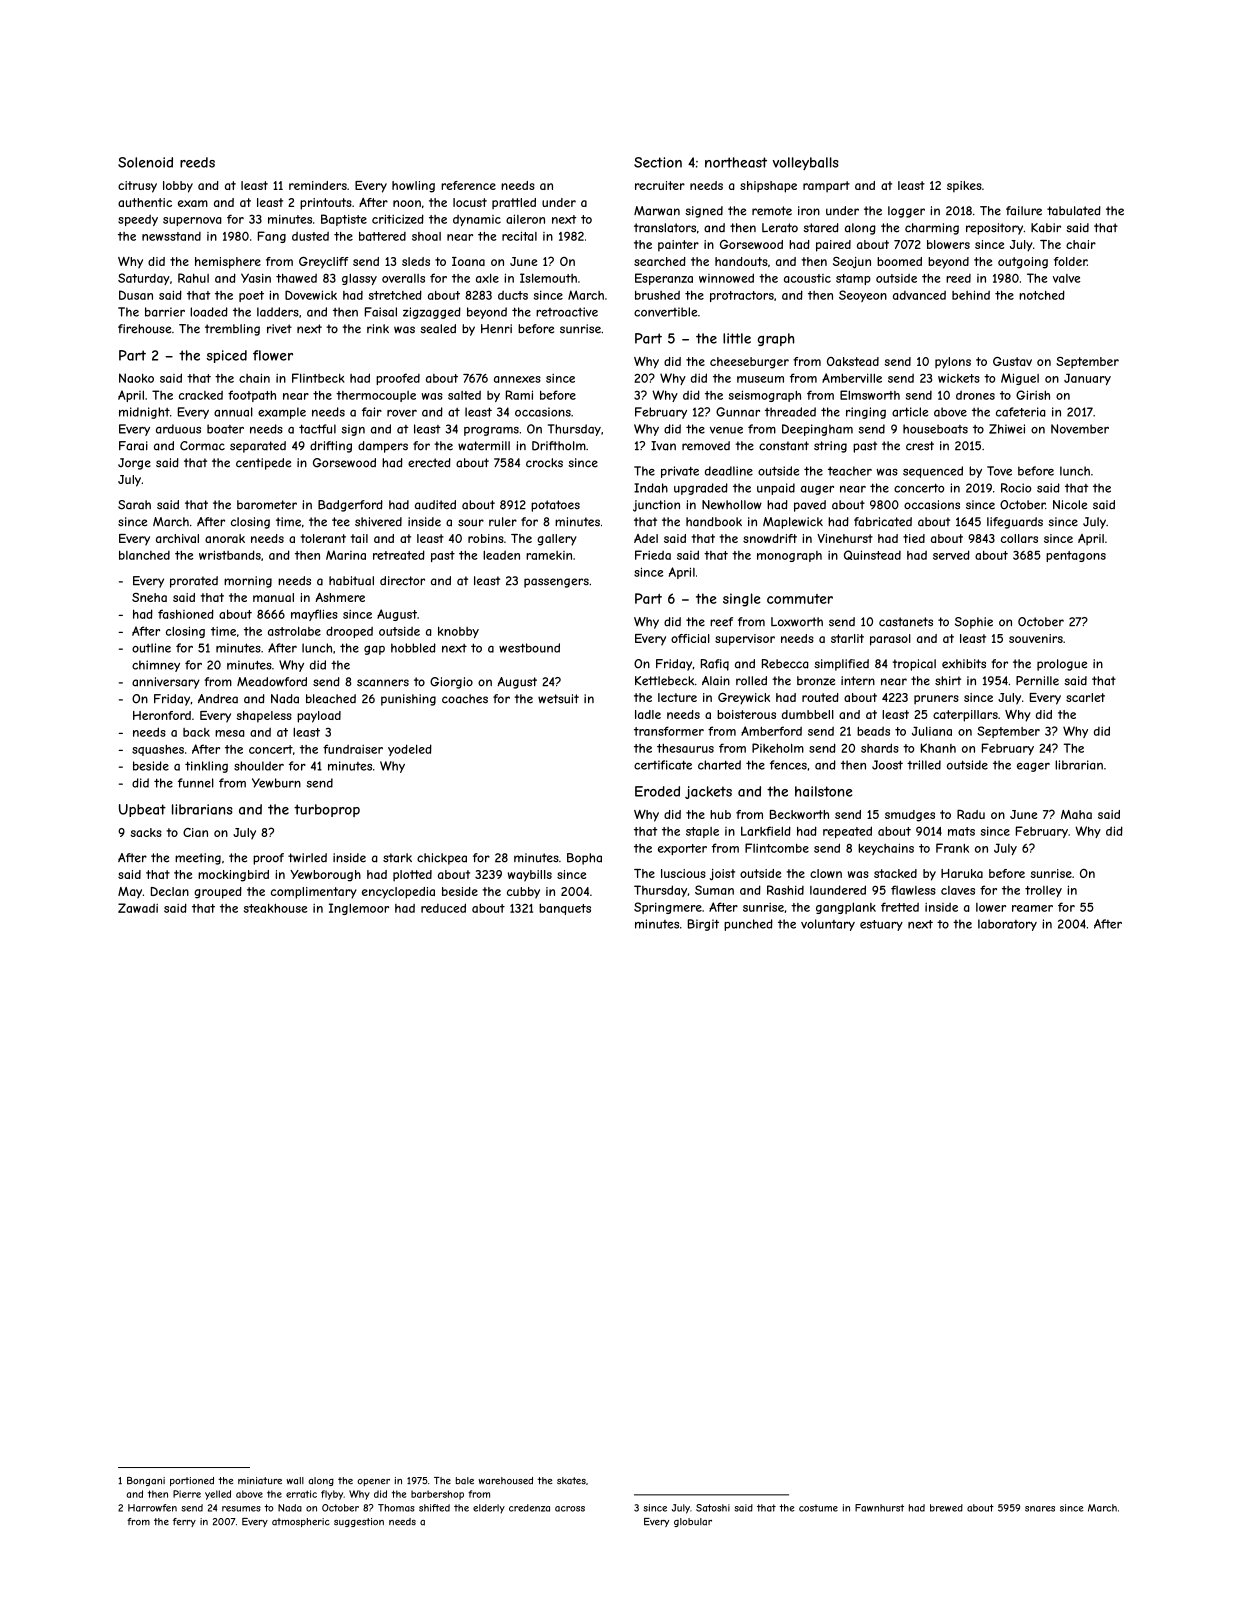 The width and height of the image is (1243, 1608). Describe the element at coordinates (1033, 767) in the image. I see `eager` at that location.
